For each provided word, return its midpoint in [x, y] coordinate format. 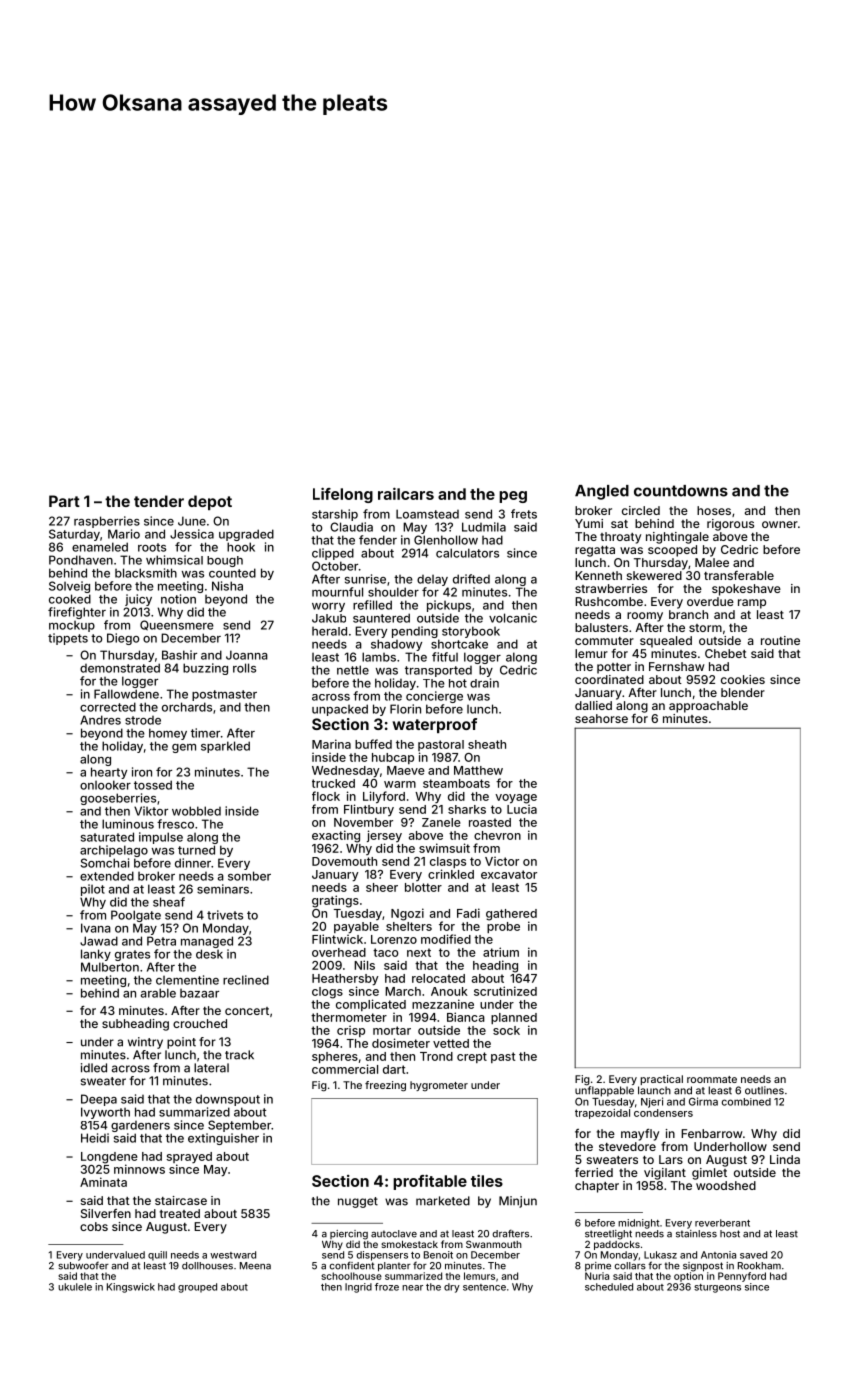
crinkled [451, 874]
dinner [193, 863]
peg [513, 497]
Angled [602, 492]
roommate [712, 1079]
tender [159, 501]
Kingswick [131, 1288]
